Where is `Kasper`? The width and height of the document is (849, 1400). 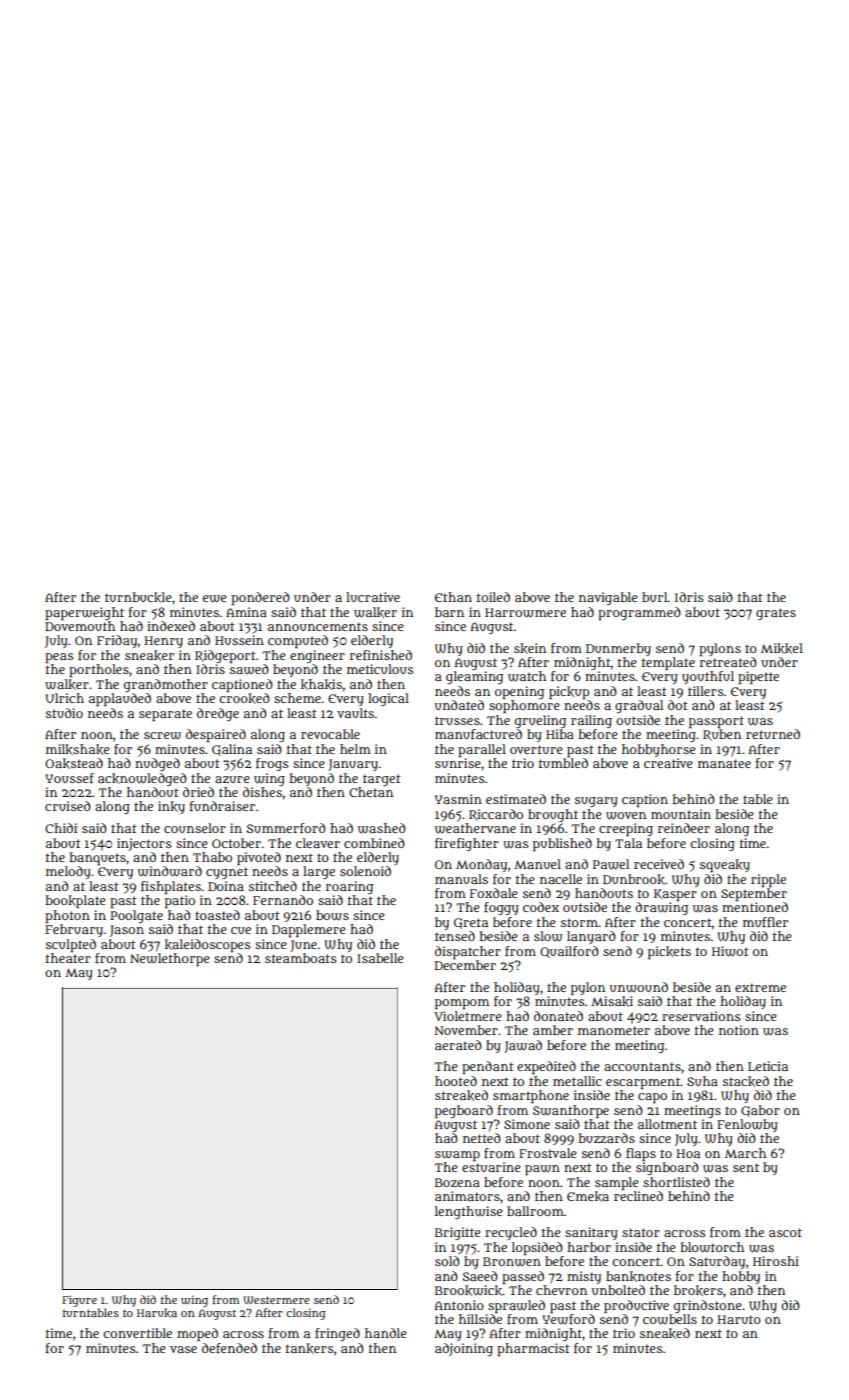
Kasper is located at coordinates (675, 895).
